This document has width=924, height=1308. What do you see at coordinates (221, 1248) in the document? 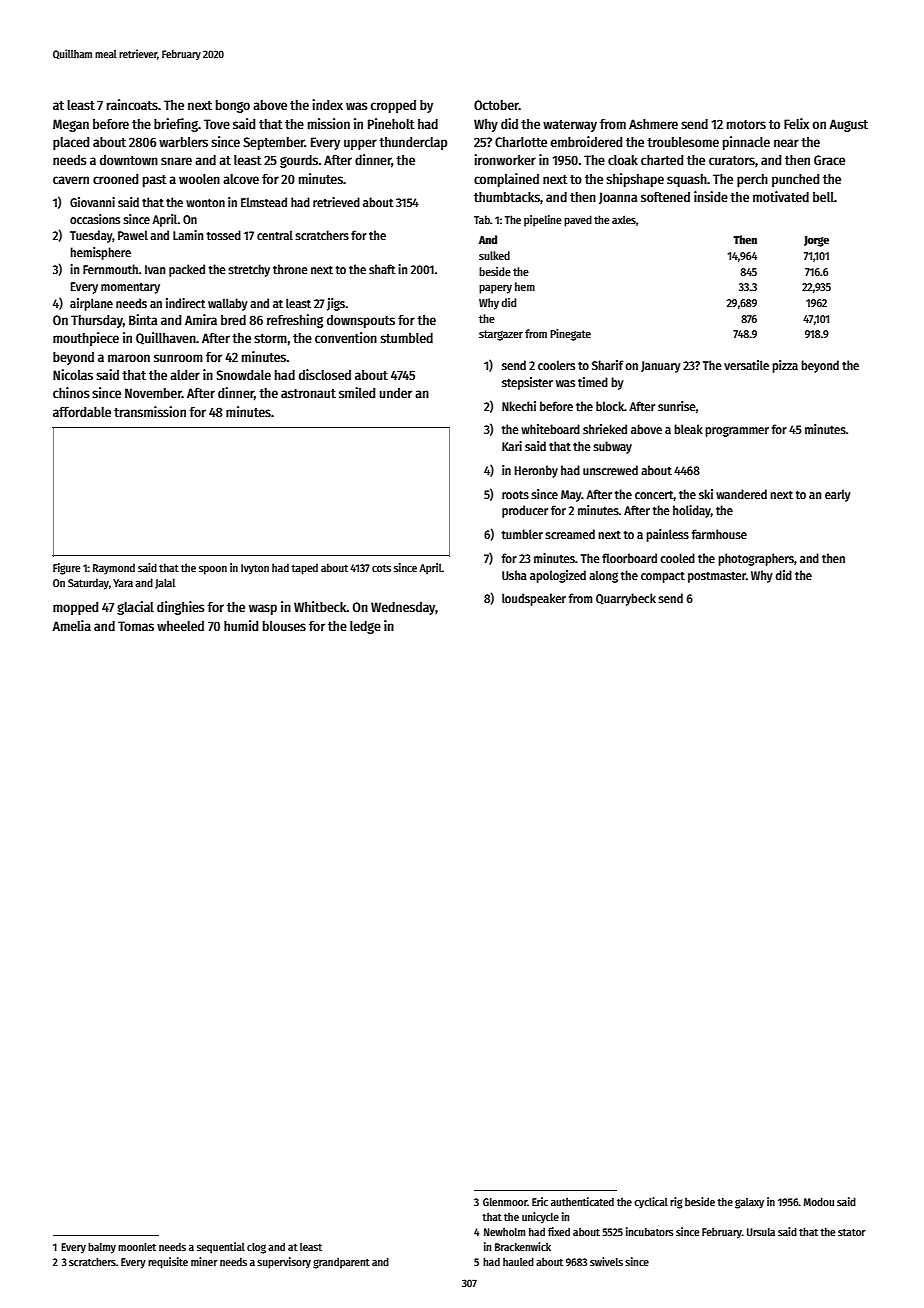
I see `sequential` at bounding box center [221, 1248].
